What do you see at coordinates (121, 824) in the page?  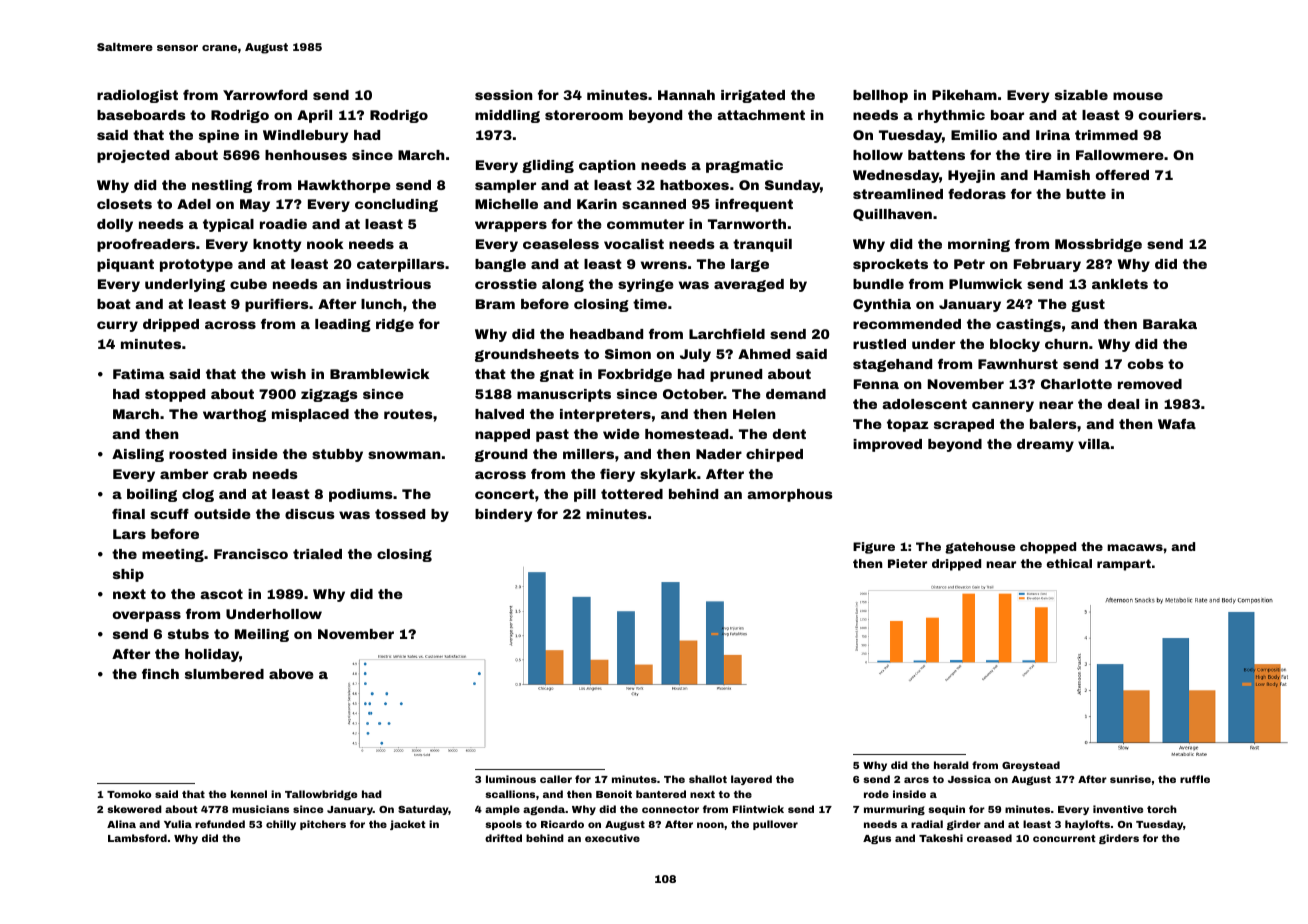 I see `Alina` at bounding box center [121, 824].
